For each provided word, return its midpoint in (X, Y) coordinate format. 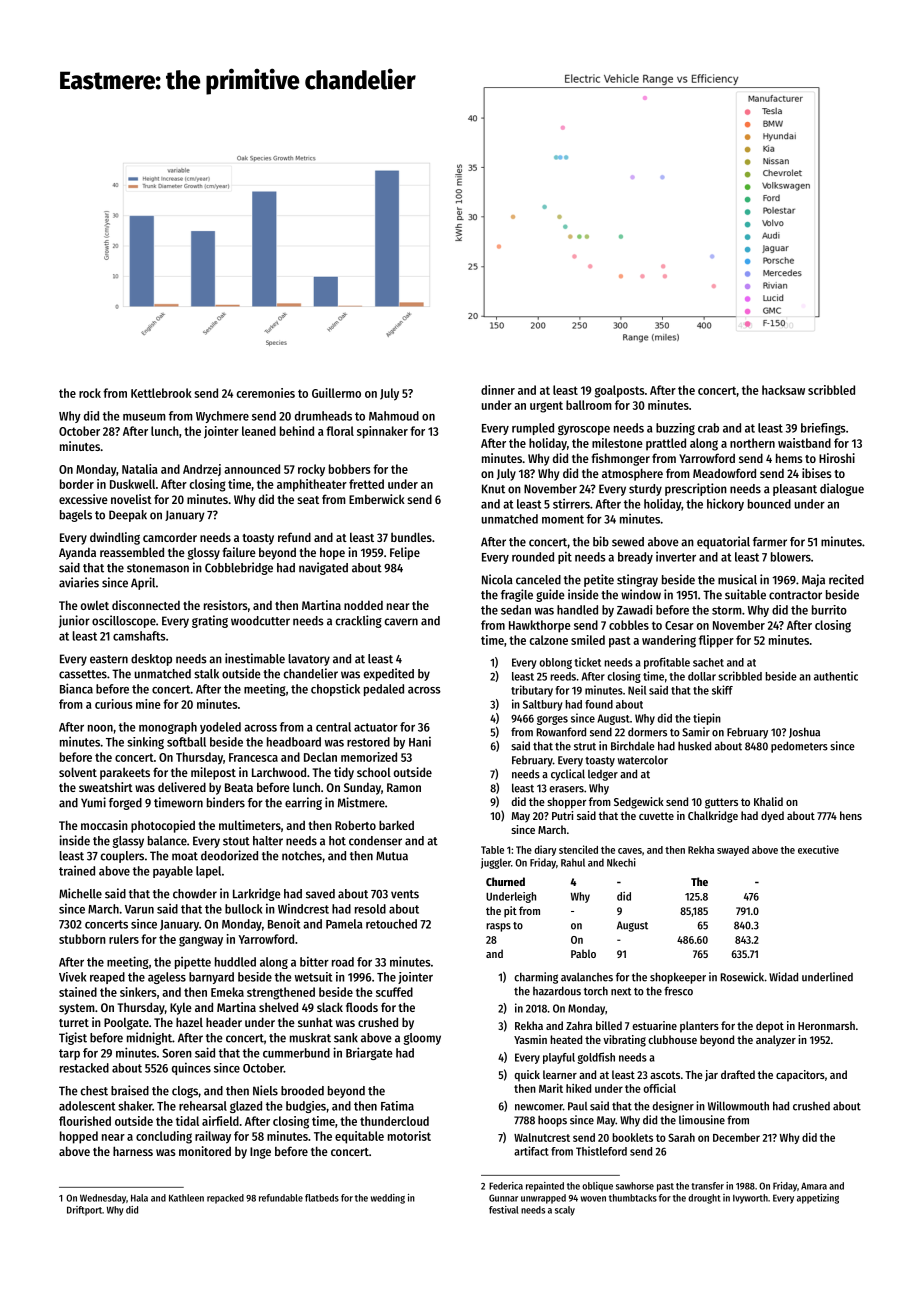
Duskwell (132, 484)
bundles (411, 537)
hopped (79, 1137)
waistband (804, 443)
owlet (95, 605)
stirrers (571, 504)
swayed (733, 851)
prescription (696, 489)
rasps (498, 927)
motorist (409, 1136)
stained (78, 992)
